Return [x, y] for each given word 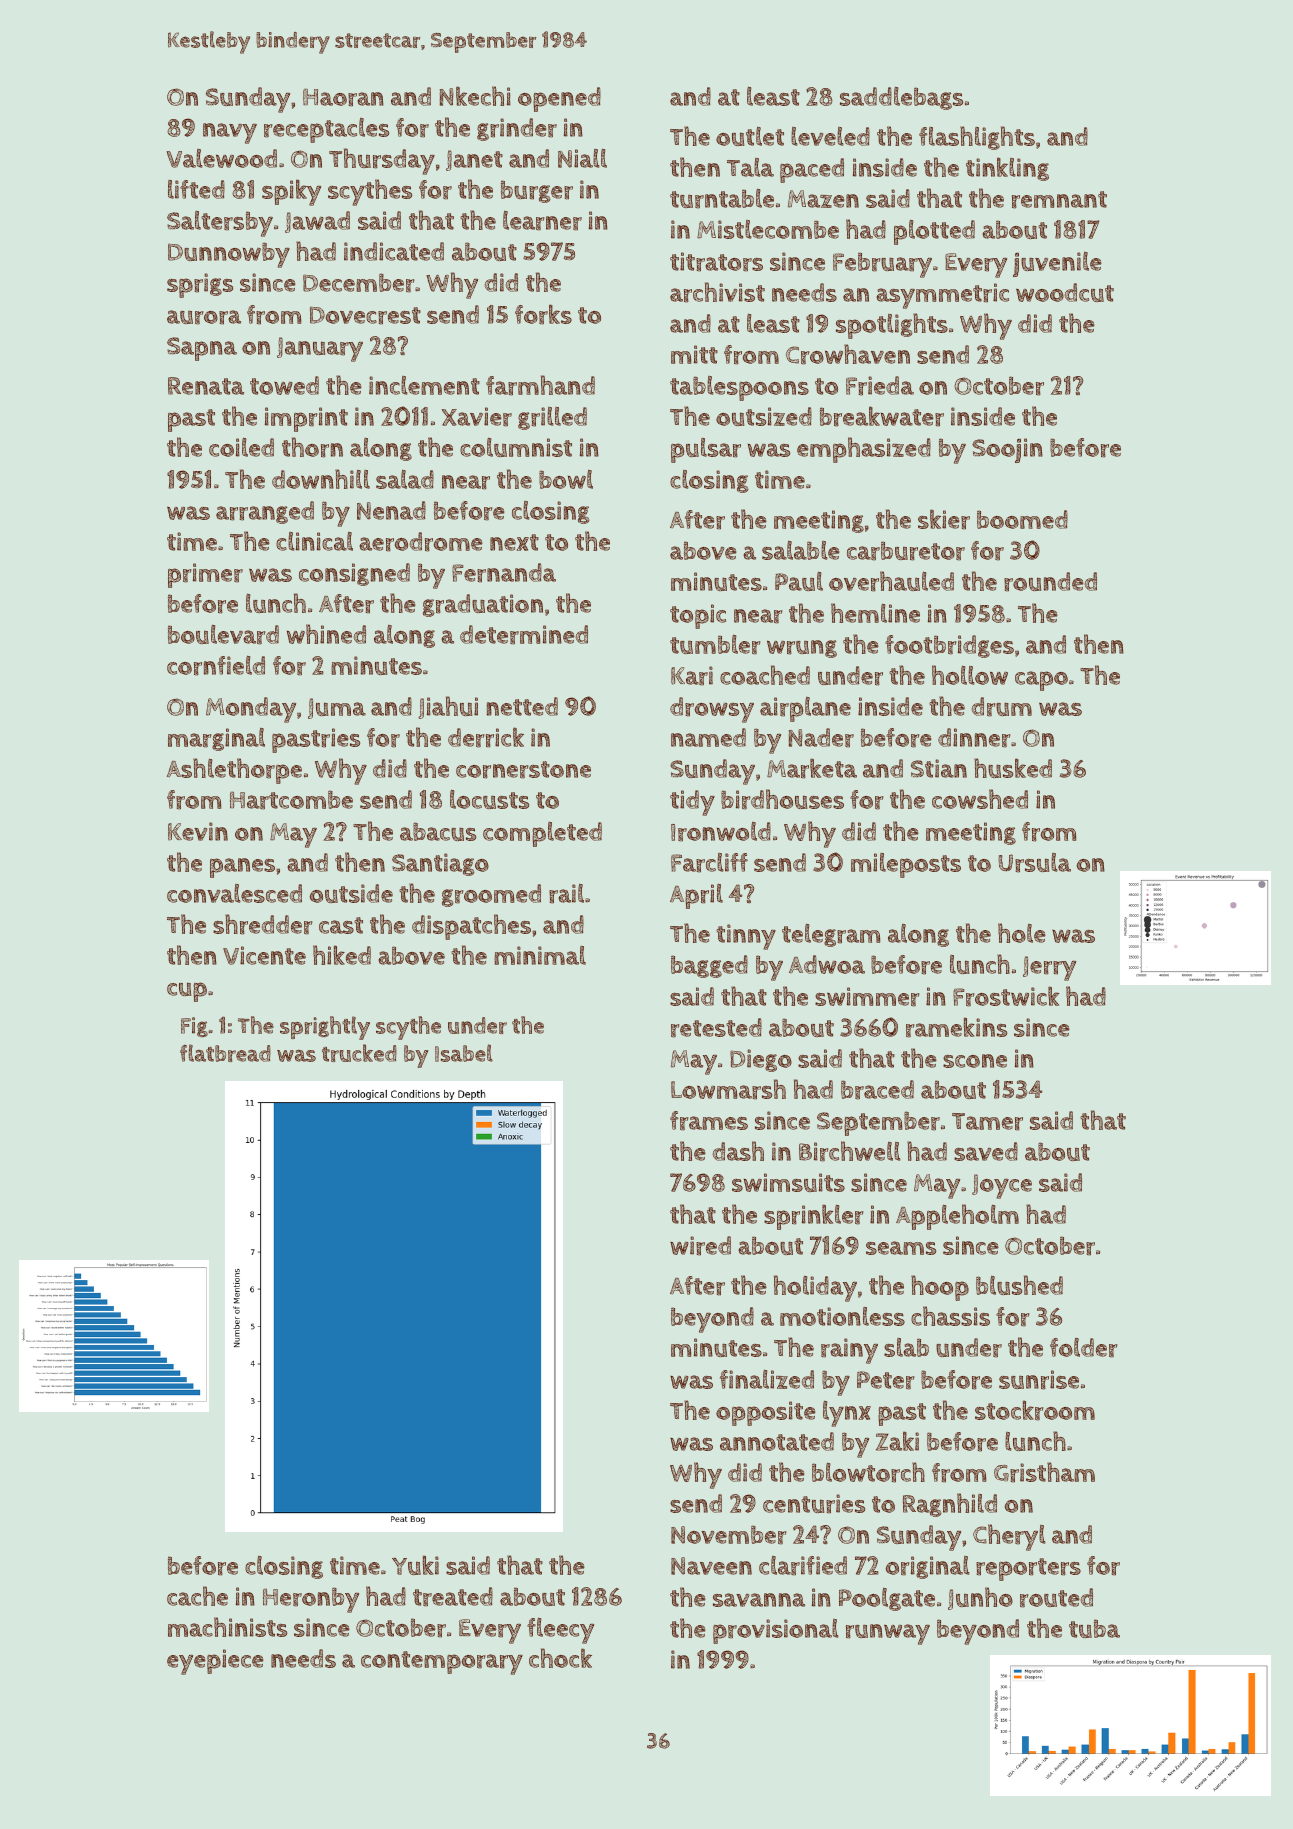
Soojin [1007, 450]
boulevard [223, 634]
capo [1041, 681]
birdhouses [782, 799]
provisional [776, 1631]
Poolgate [887, 1599]
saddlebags [901, 98]
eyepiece [215, 1662]
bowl [566, 479]
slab [906, 1347]
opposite [766, 1413]
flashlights [977, 138]
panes [242, 868]
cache [197, 1596]
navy [230, 133]
